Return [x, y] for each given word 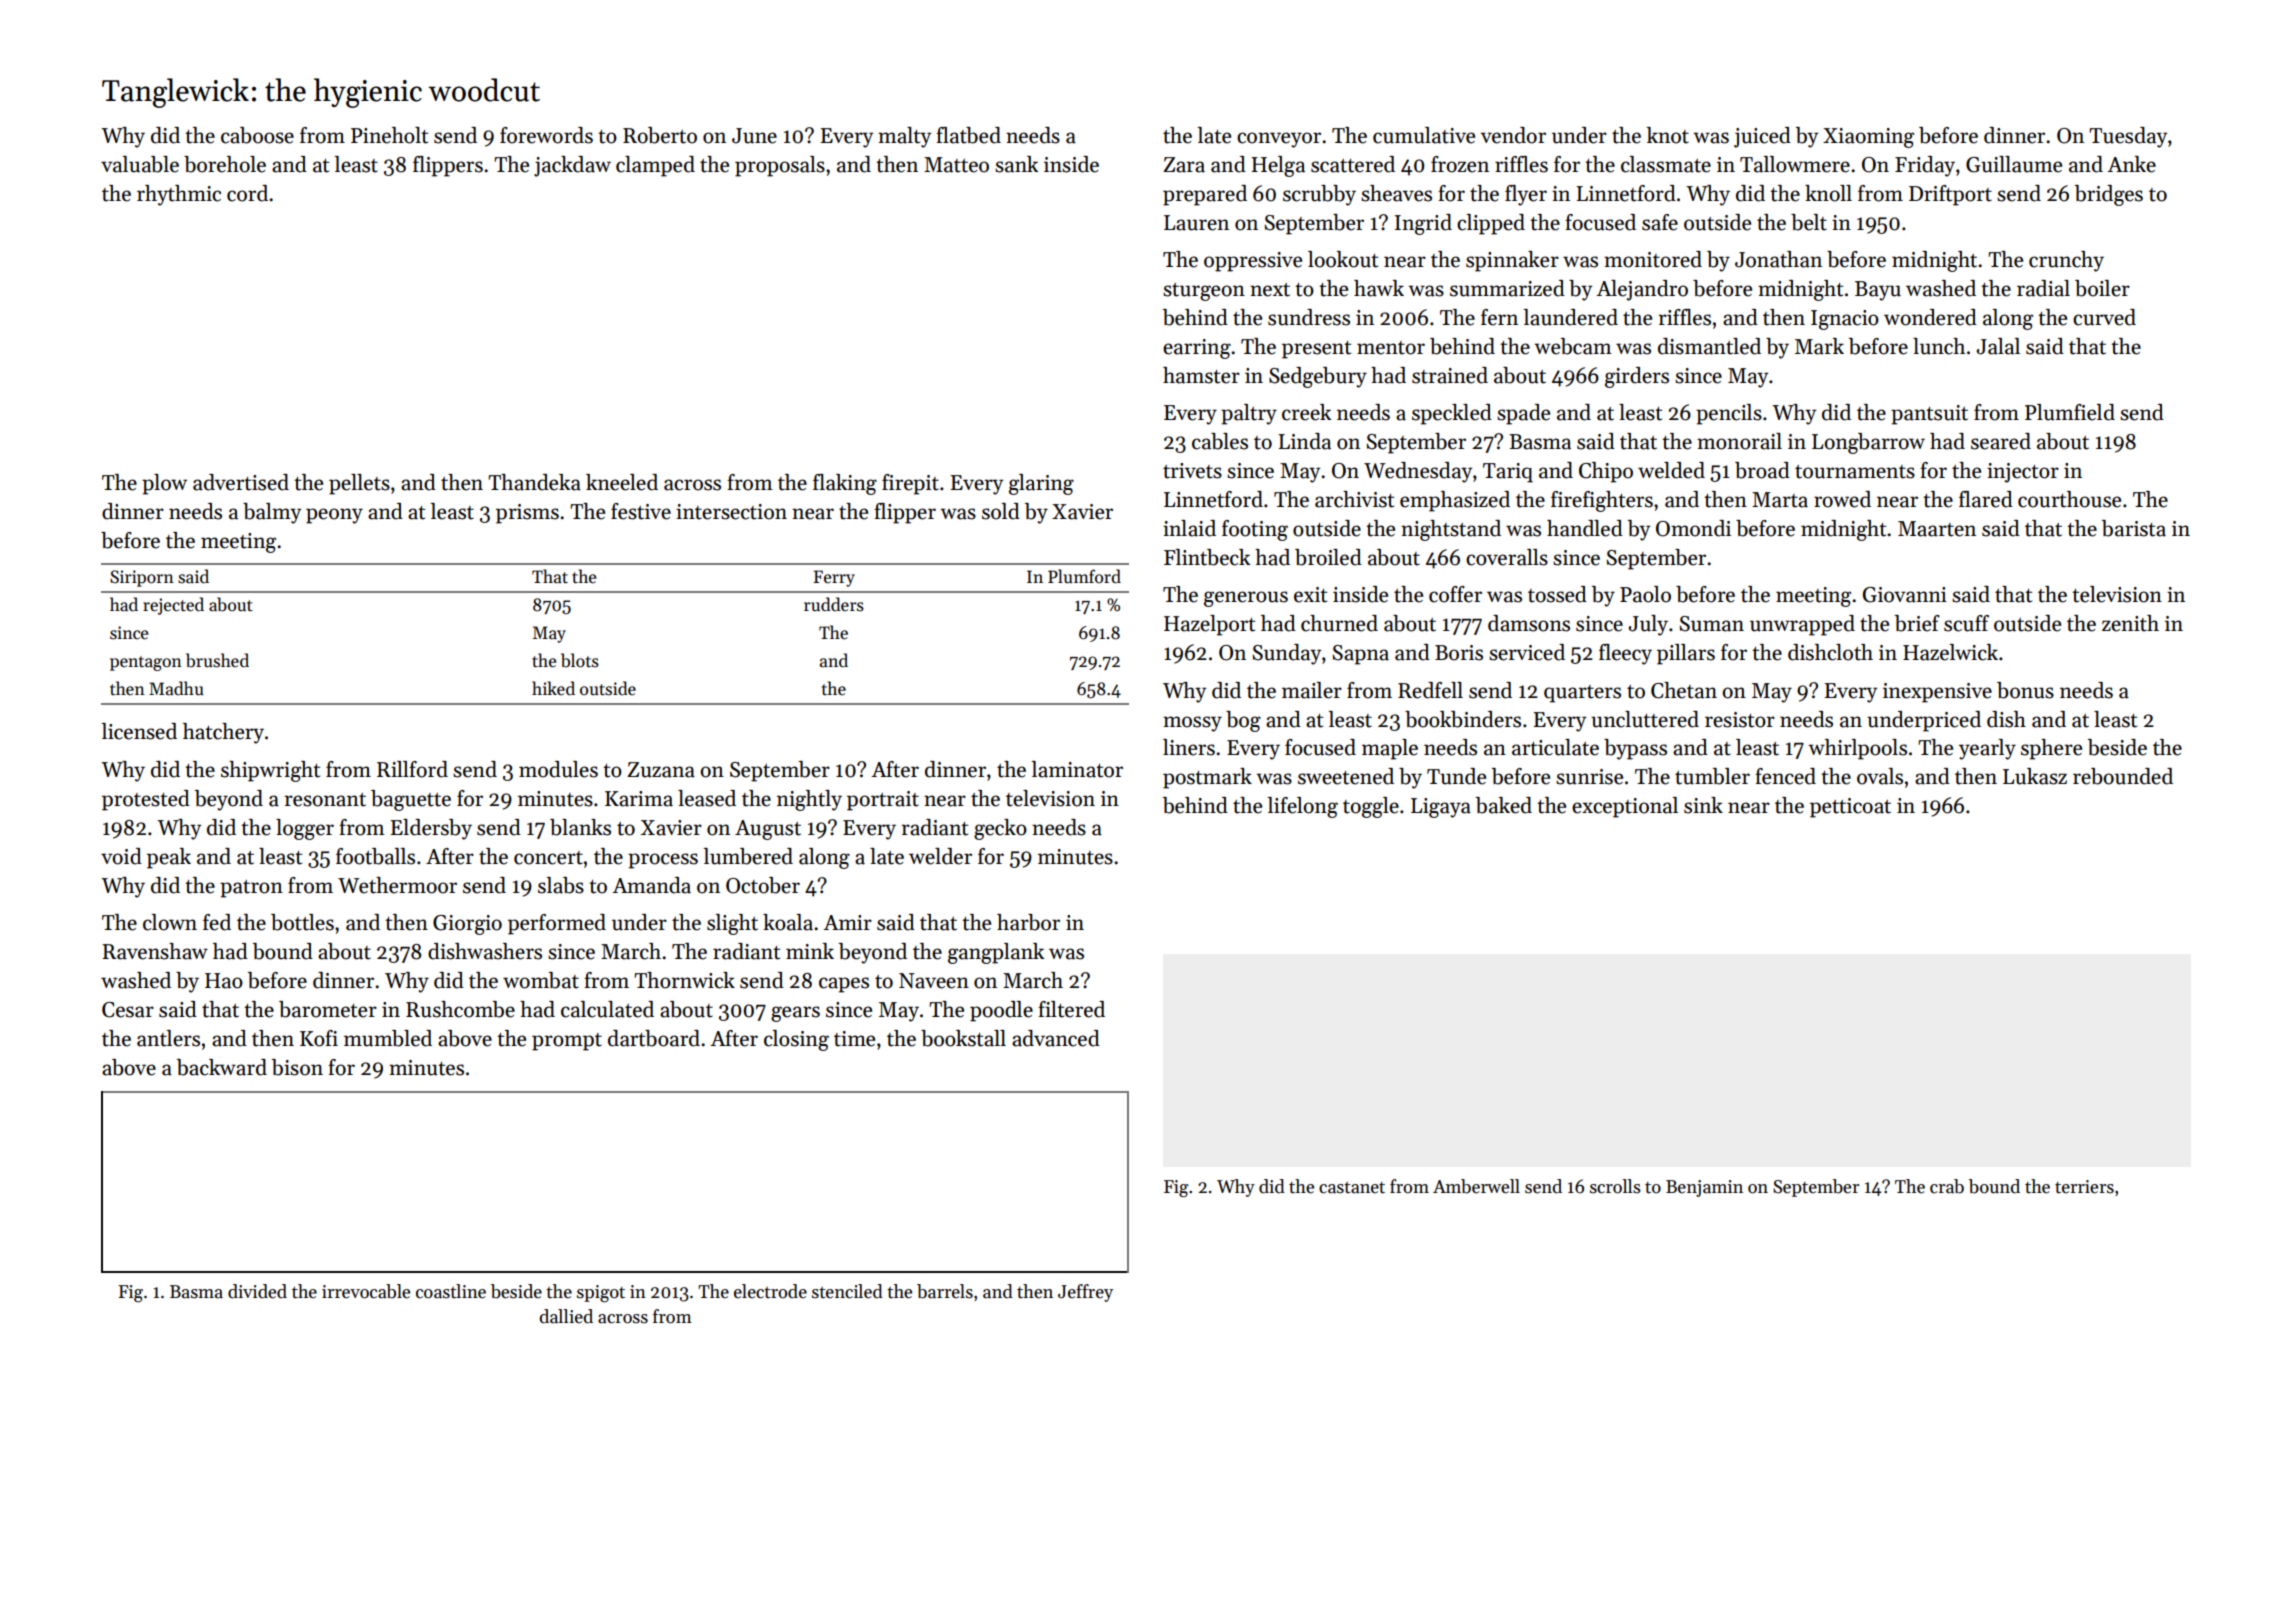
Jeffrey [1085, 1293]
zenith [2130, 623]
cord [247, 193]
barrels [945, 1291]
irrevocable [366, 1291]
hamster [1201, 375]
